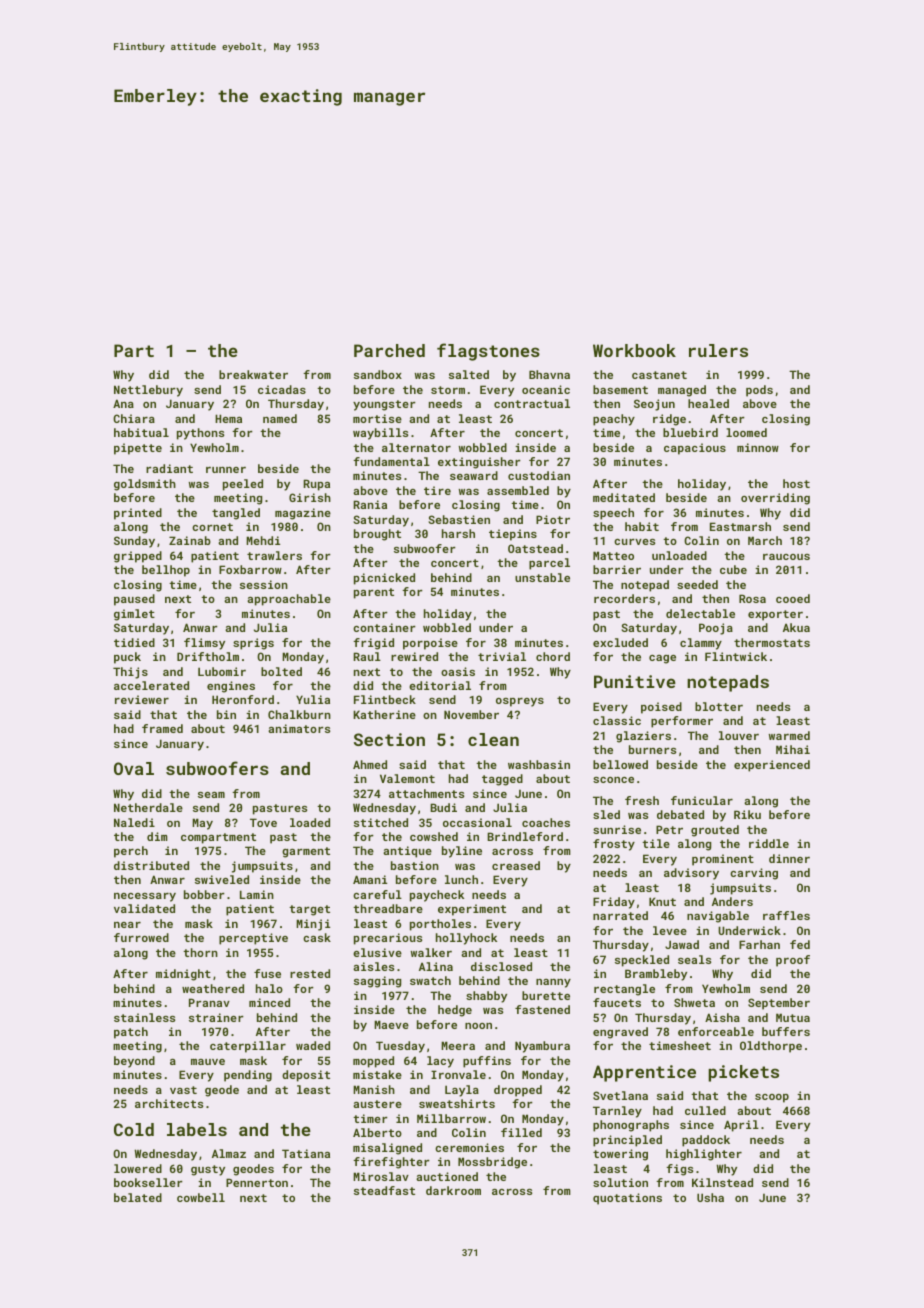 The image size is (924, 1308). What do you see at coordinates (274, 555) in the screenshot?
I see `trawlers` at bounding box center [274, 555].
